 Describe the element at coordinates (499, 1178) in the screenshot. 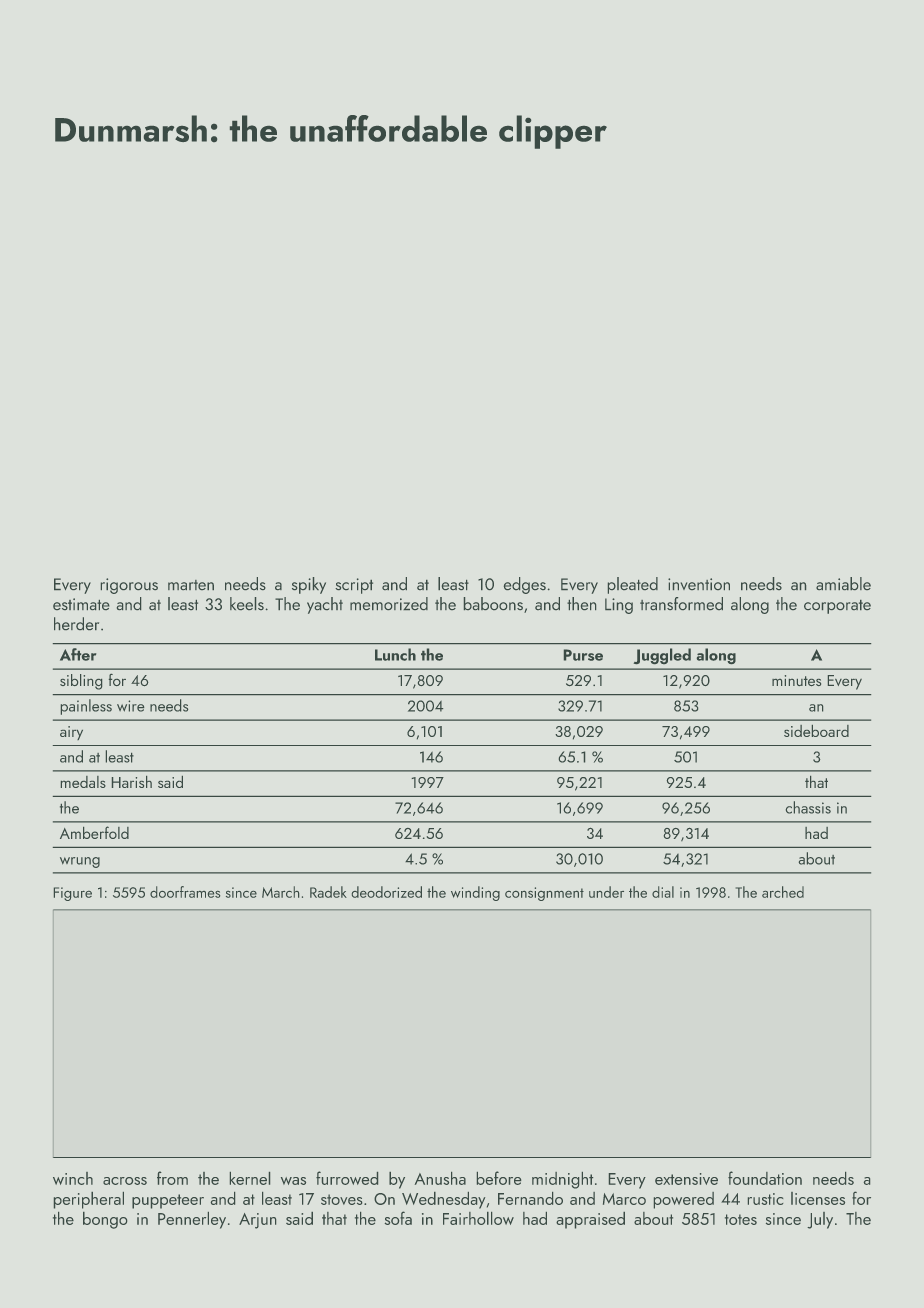

I see `before` at that location.
